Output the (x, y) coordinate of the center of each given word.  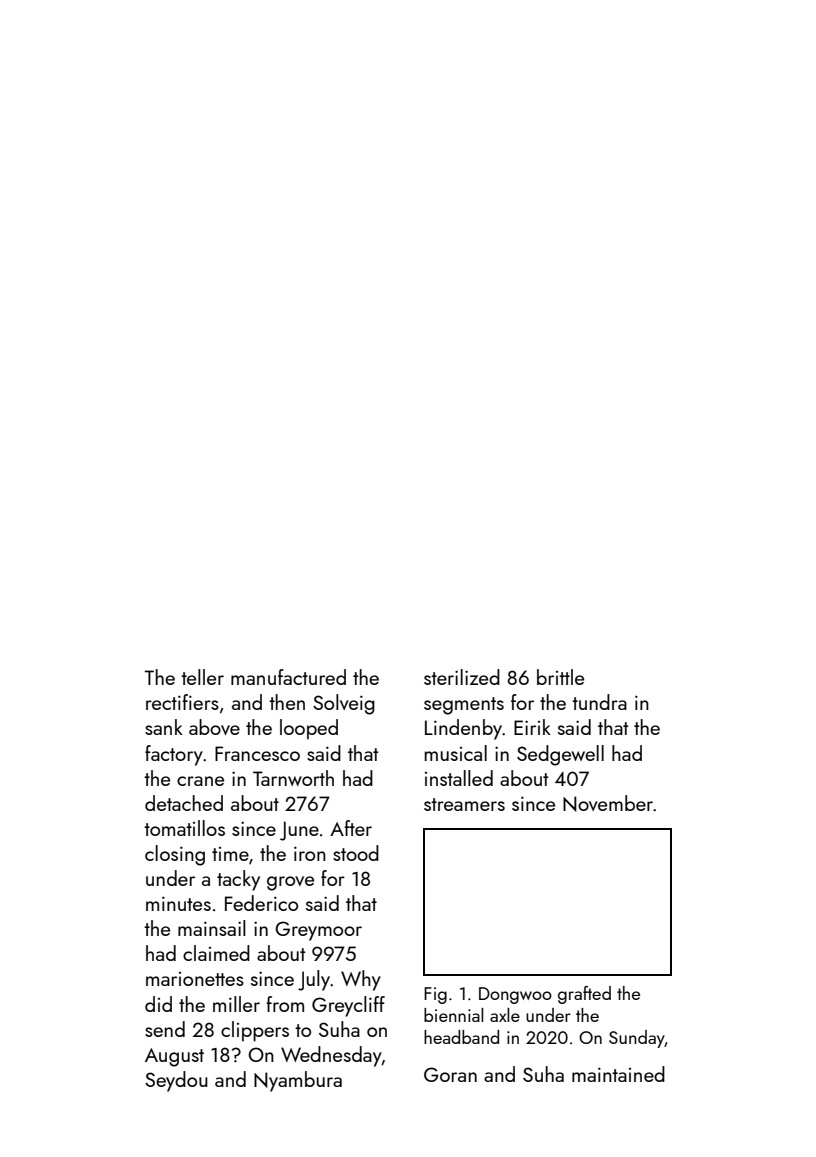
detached (184, 803)
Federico (261, 903)
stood (356, 853)
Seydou (176, 1081)
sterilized (462, 677)
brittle (560, 677)
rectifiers (182, 702)
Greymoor (318, 931)
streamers (464, 804)
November (608, 803)
